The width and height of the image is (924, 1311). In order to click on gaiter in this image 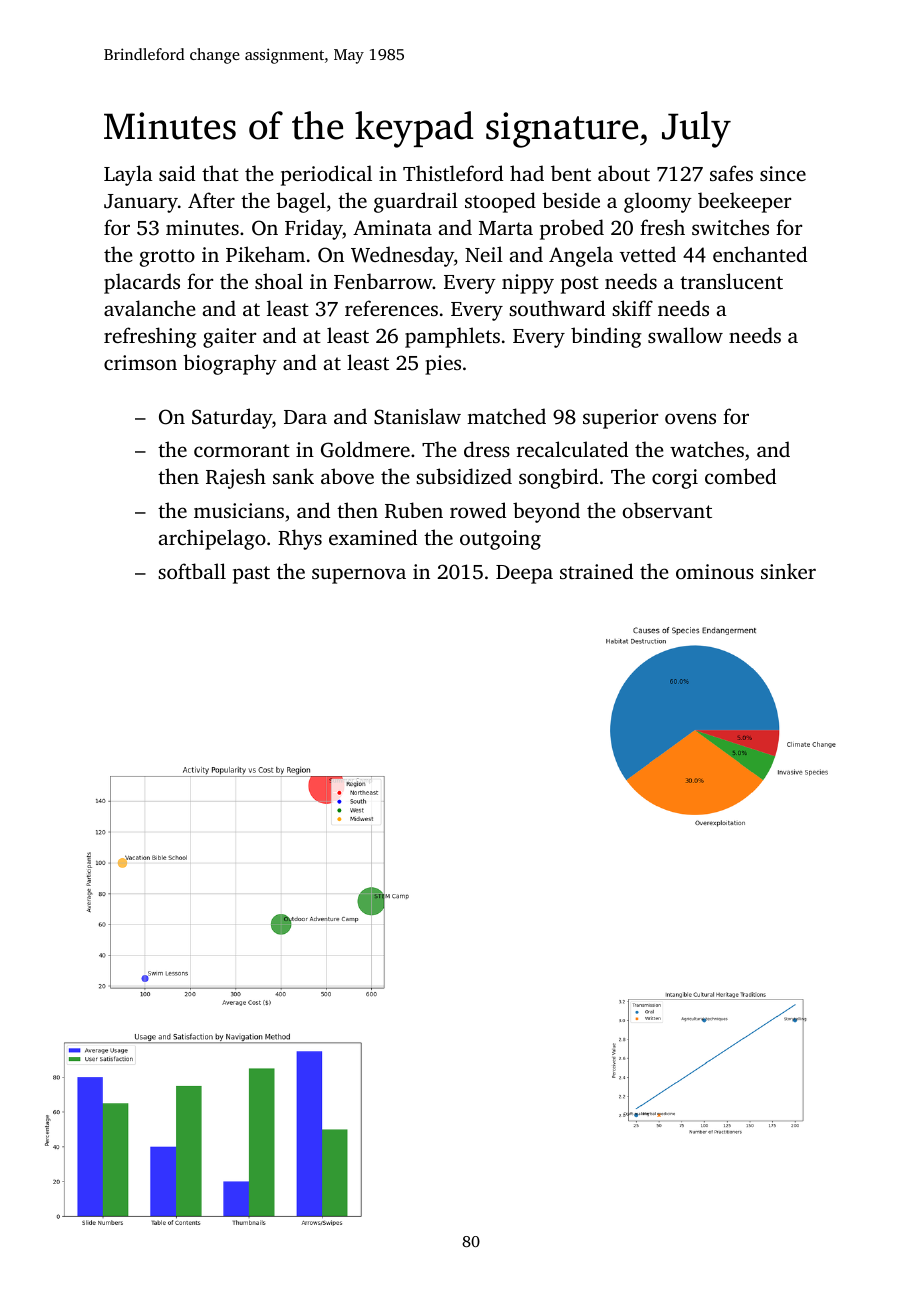, I will do `click(229, 338)`.
